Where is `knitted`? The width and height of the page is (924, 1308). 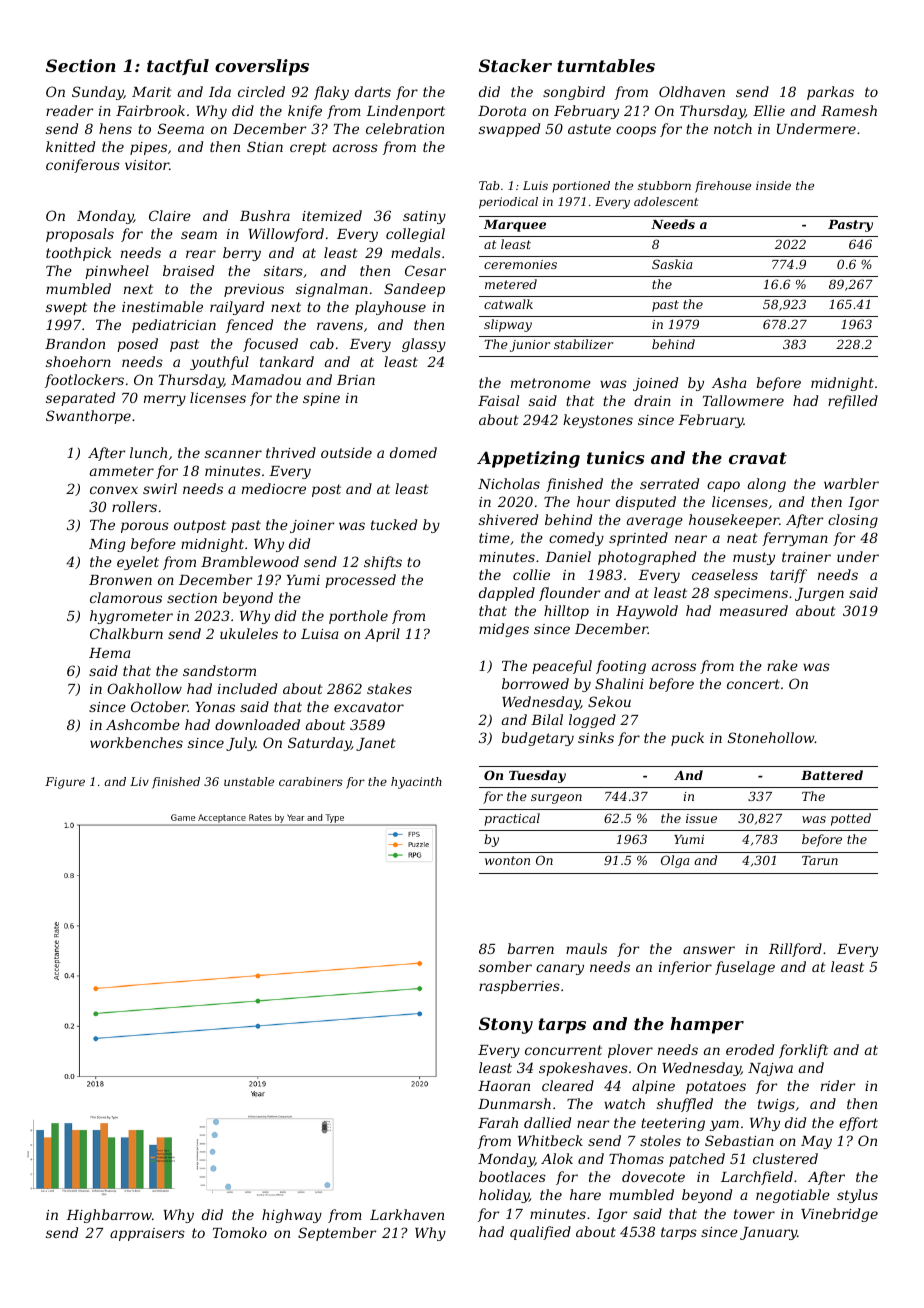 knitted is located at coordinates (70, 146).
